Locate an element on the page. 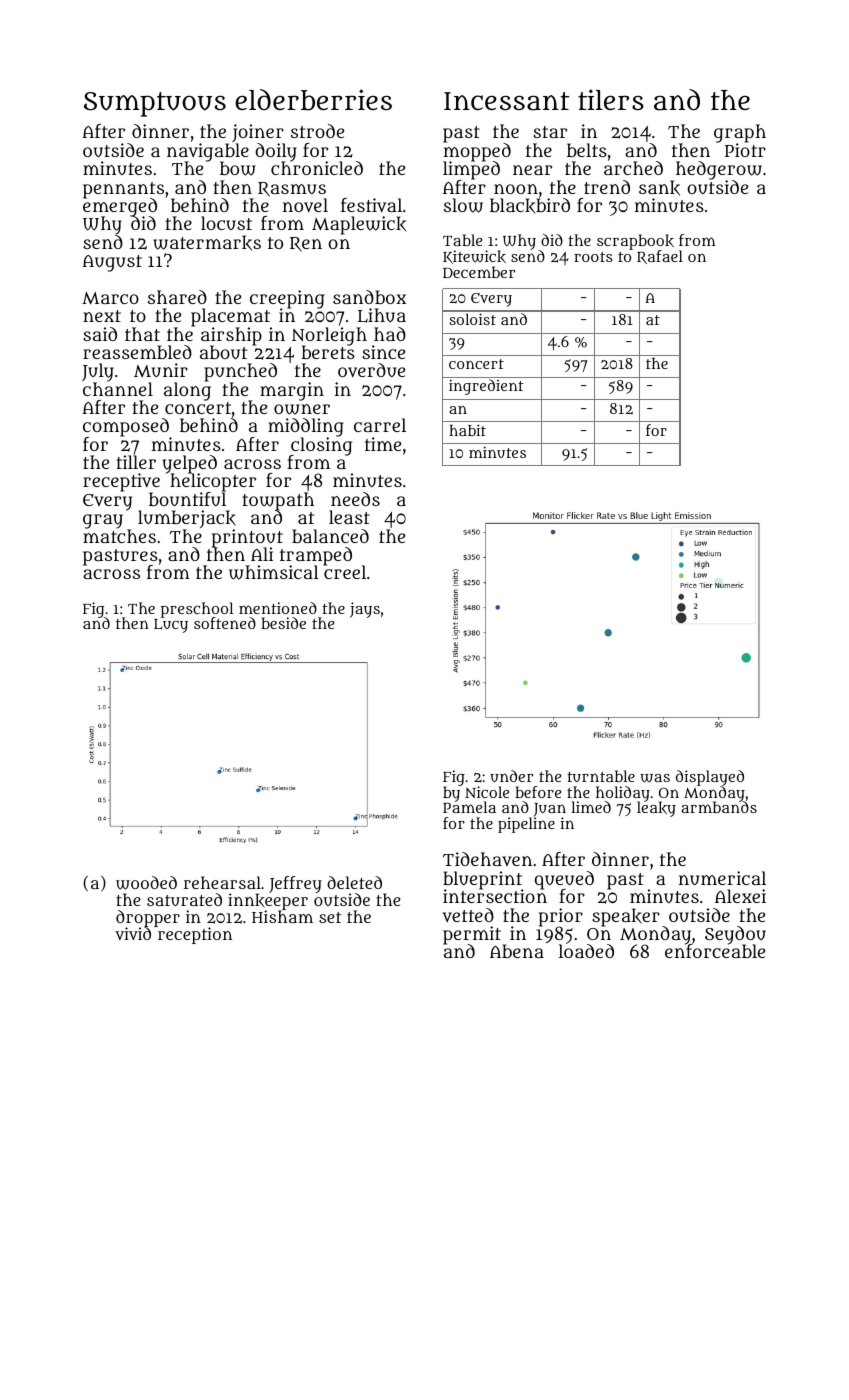 This document has height=1400, width=849. along is located at coordinates (187, 391).
